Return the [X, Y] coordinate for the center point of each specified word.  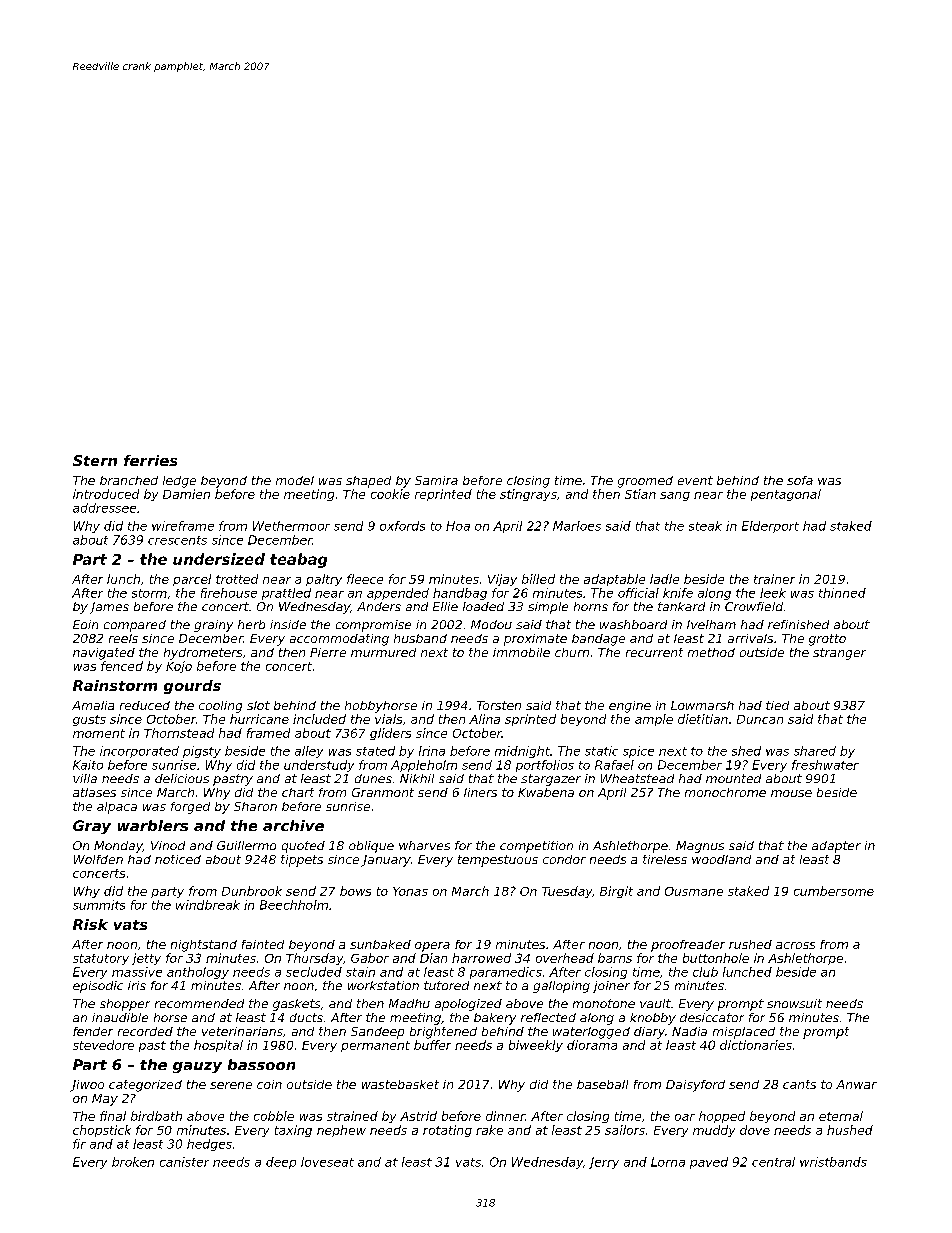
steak [705, 526]
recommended [199, 1003]
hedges [209, 1145]
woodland [721, 859]
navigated [104, 654]
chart [298, 792]
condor [564, 859]
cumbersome [834, 891]
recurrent [654, 652]
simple [548, 608]
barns [615, 958]
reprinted [443, 495]
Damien [186, 494]
